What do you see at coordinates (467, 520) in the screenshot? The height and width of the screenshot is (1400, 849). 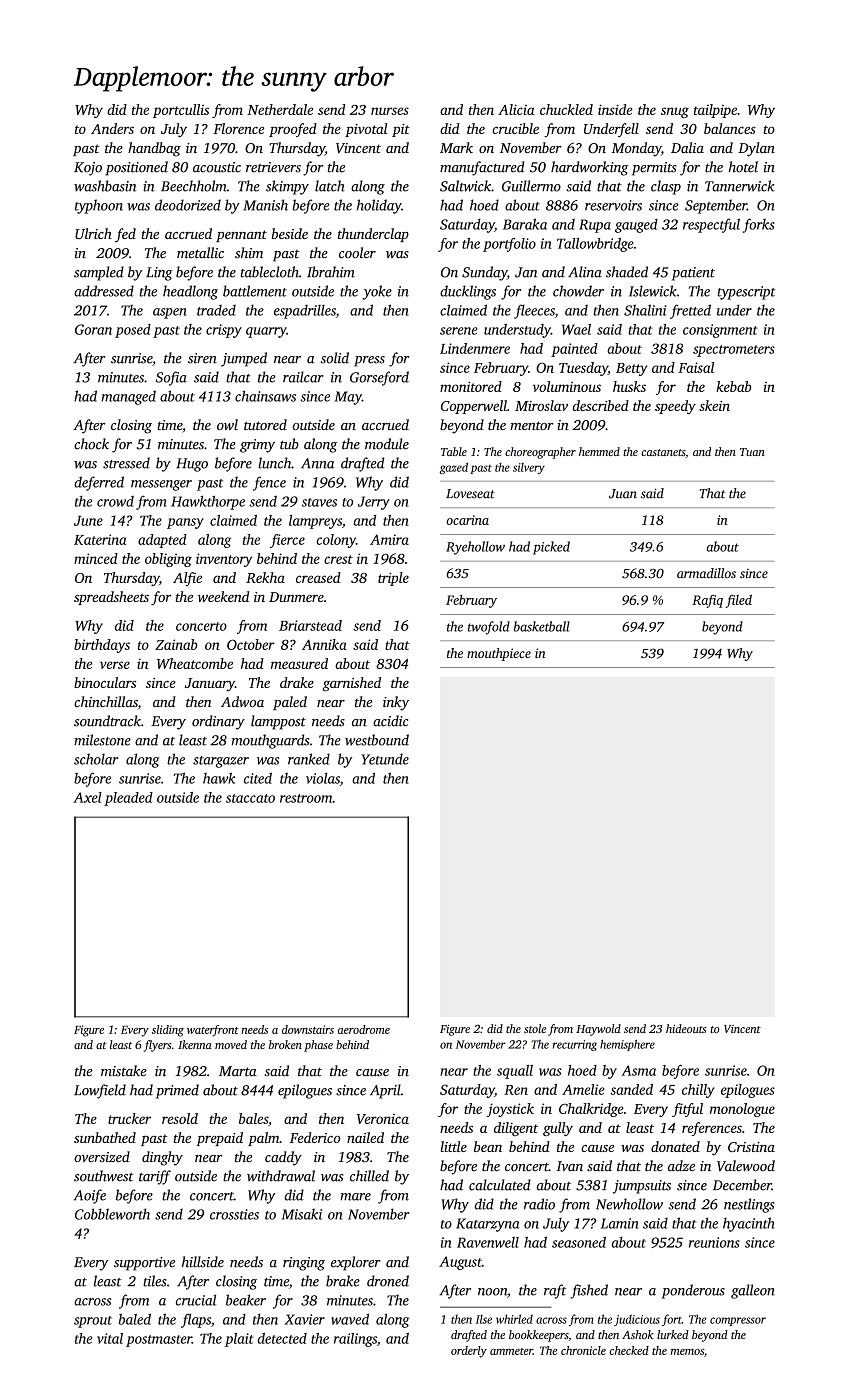 I see `ocarina` at bounding box center [467, 520].
